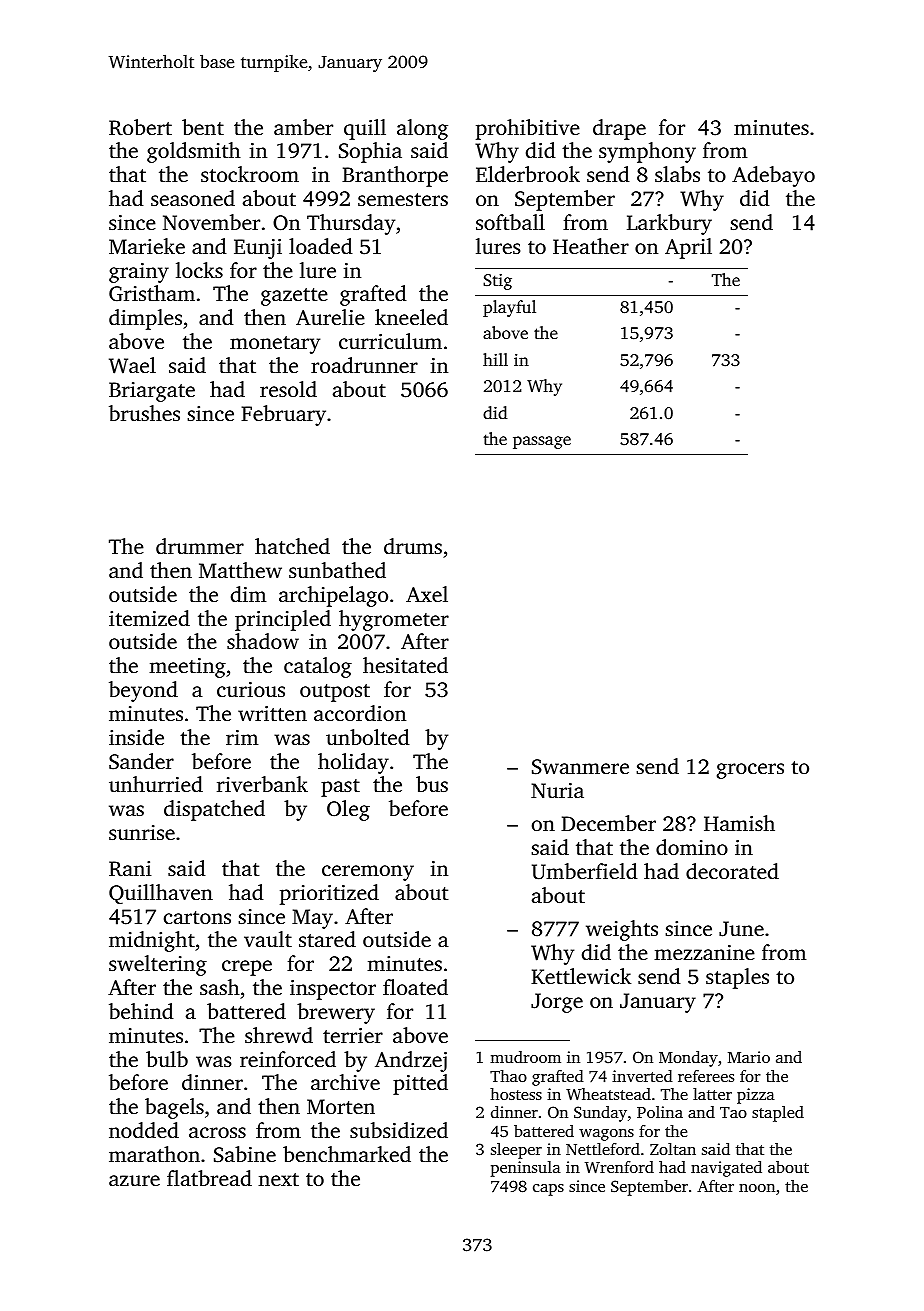  What do you see at coordinates (144, 413) in the screenshot?
I see `brushes` at bounding box center [144, 413].
